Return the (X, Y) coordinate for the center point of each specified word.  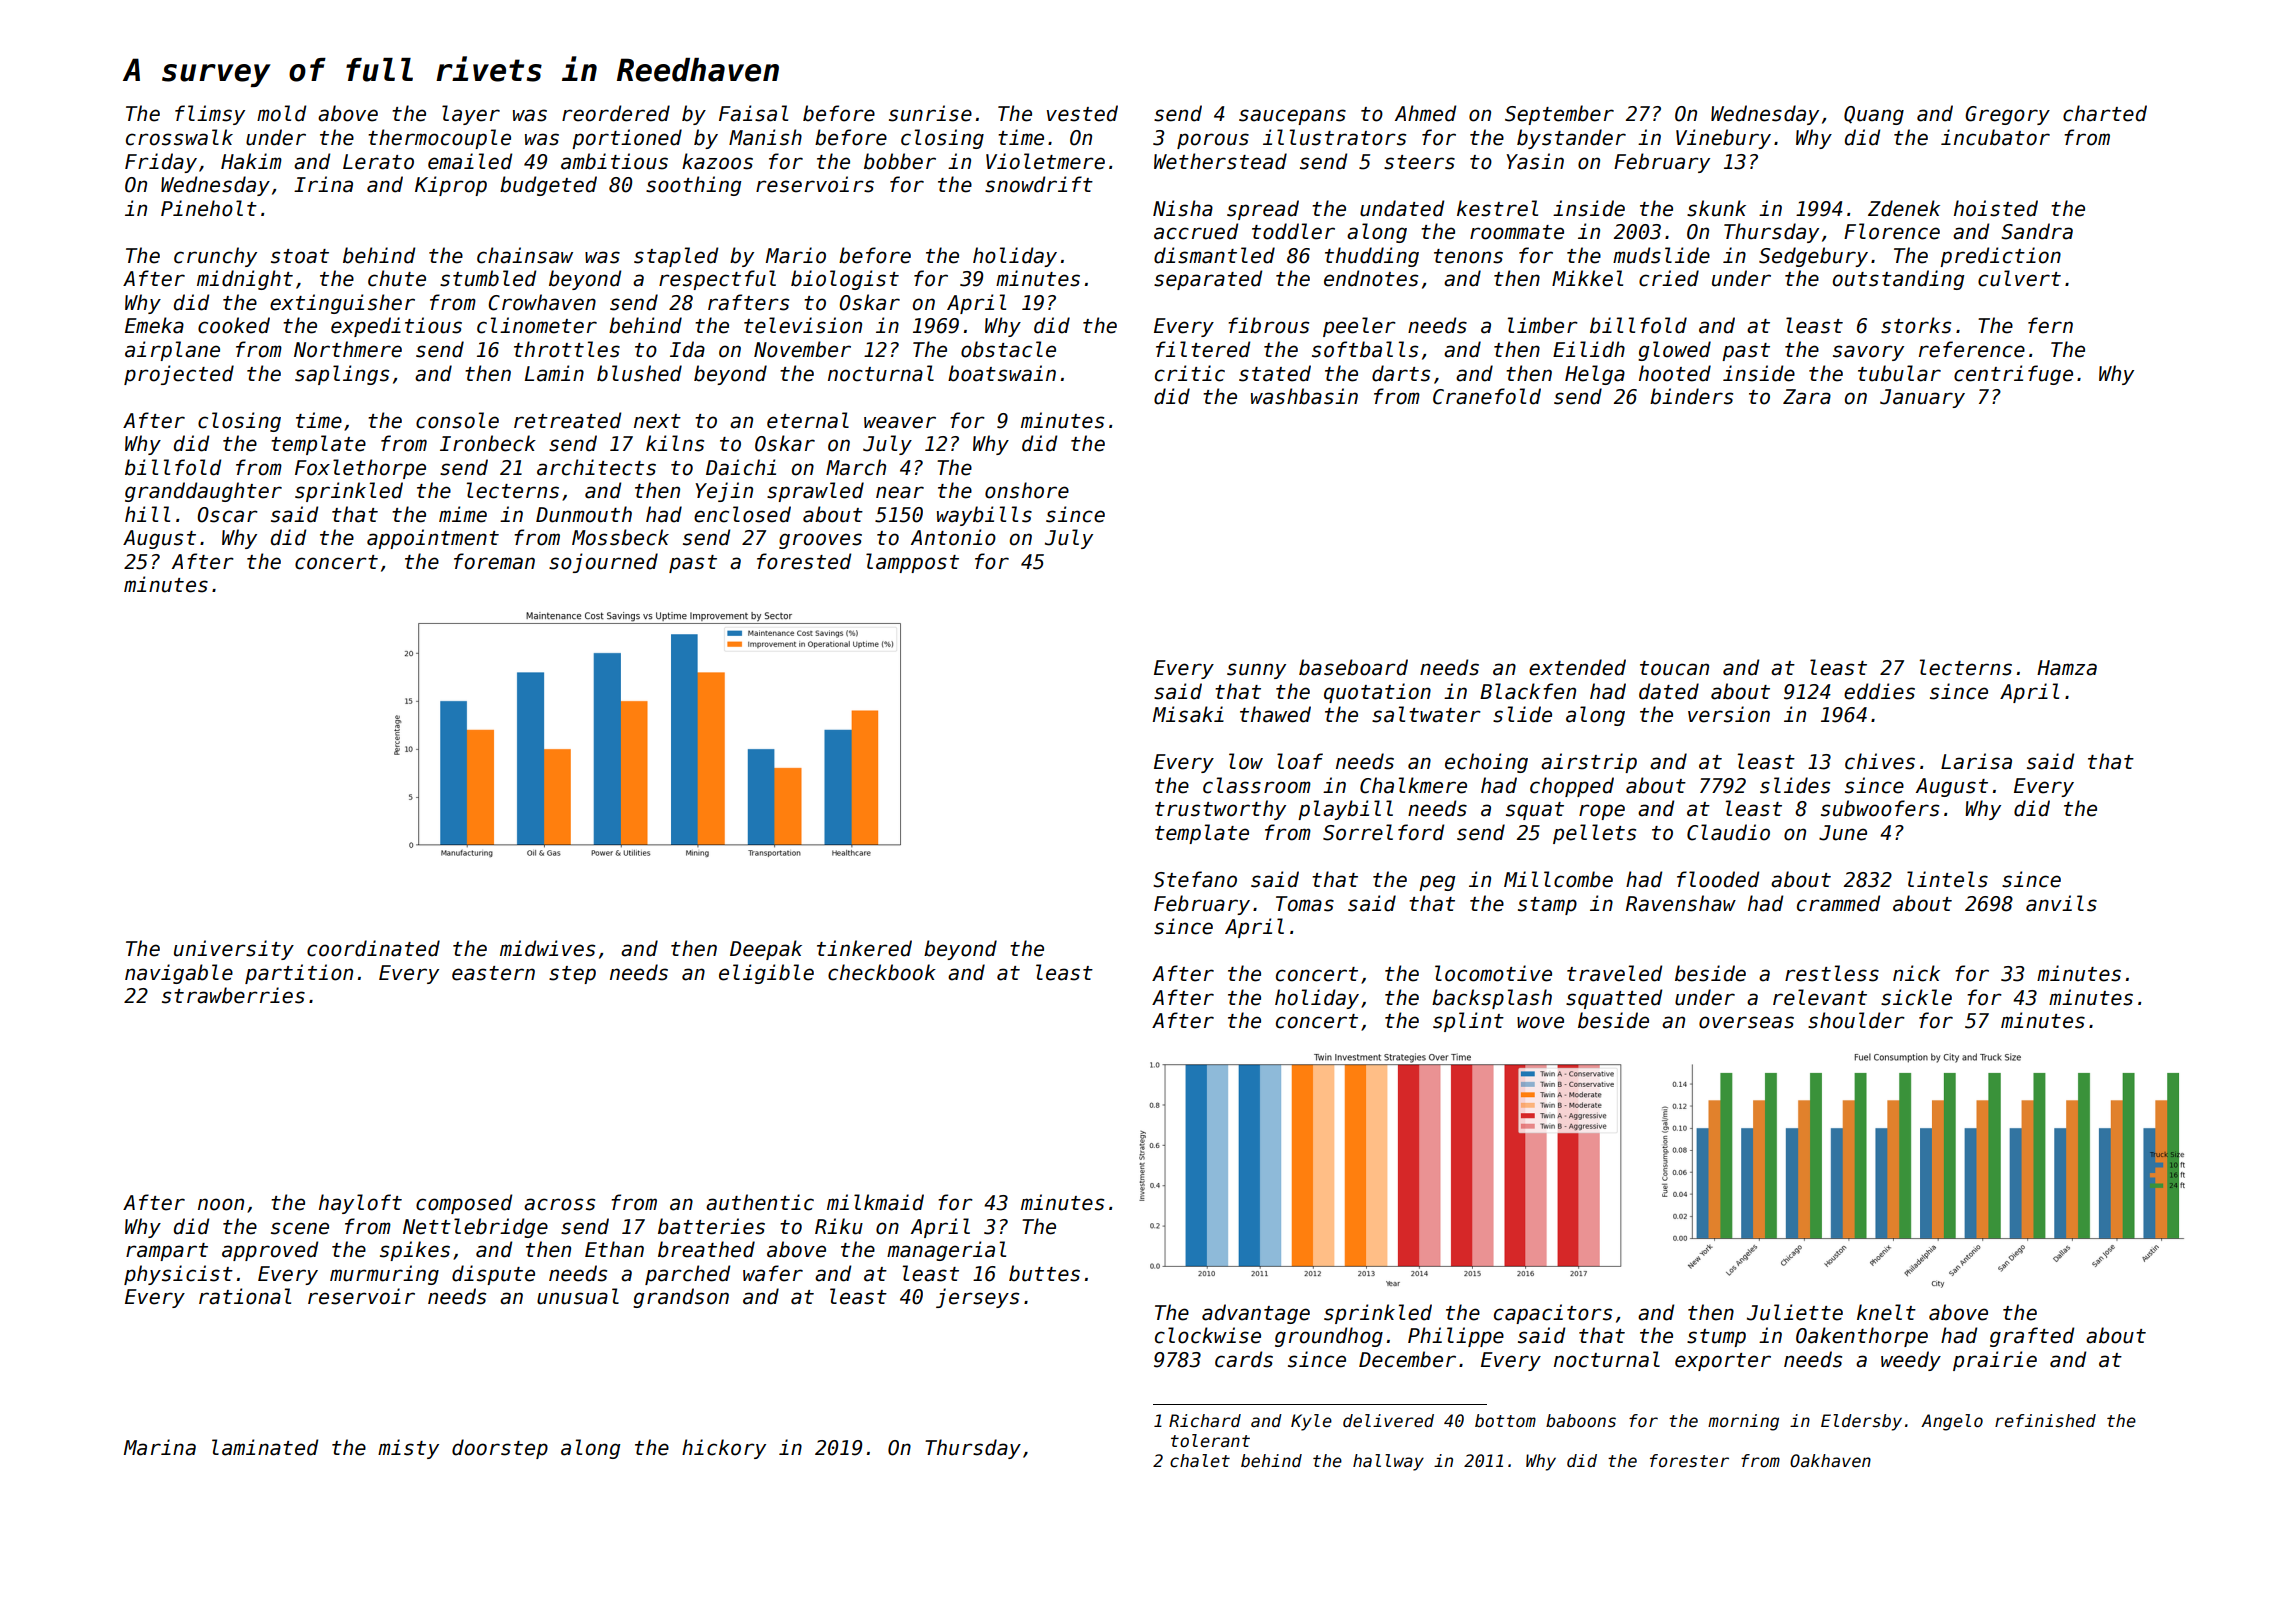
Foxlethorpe (360, 469)
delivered (1388, 1421)
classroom (1257, 785)
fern (2050, 325)
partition (299, 974)
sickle (1916, 997)
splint (1468, 1022)
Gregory (2007, 115)
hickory (724, 1449)
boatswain (1002, 373)
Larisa (1976, 761)
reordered (616, 113)
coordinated (373, 948)
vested (1082, 113)
